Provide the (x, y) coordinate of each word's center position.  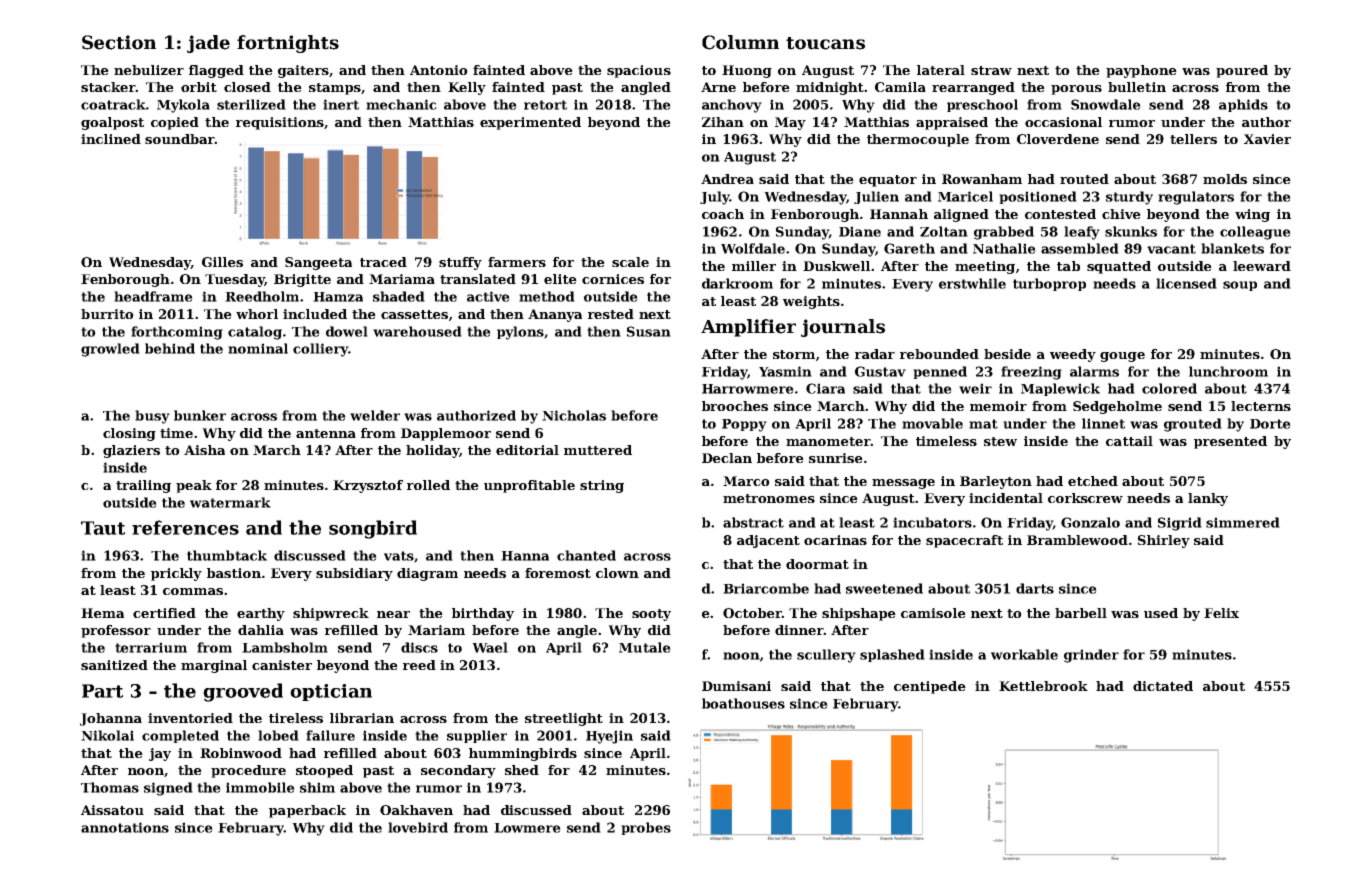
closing (129, 434)
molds (1225, 179)
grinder (1091, 656)
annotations (125, 827)
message (903, 484)
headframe (153, 296)
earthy (261, 614)
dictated (1163, 686)
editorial (527, 450)
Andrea (727, 179)
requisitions (280, 123)
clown (617, 573)
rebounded (939, 354)
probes (646, 828)
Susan (649, 331)
